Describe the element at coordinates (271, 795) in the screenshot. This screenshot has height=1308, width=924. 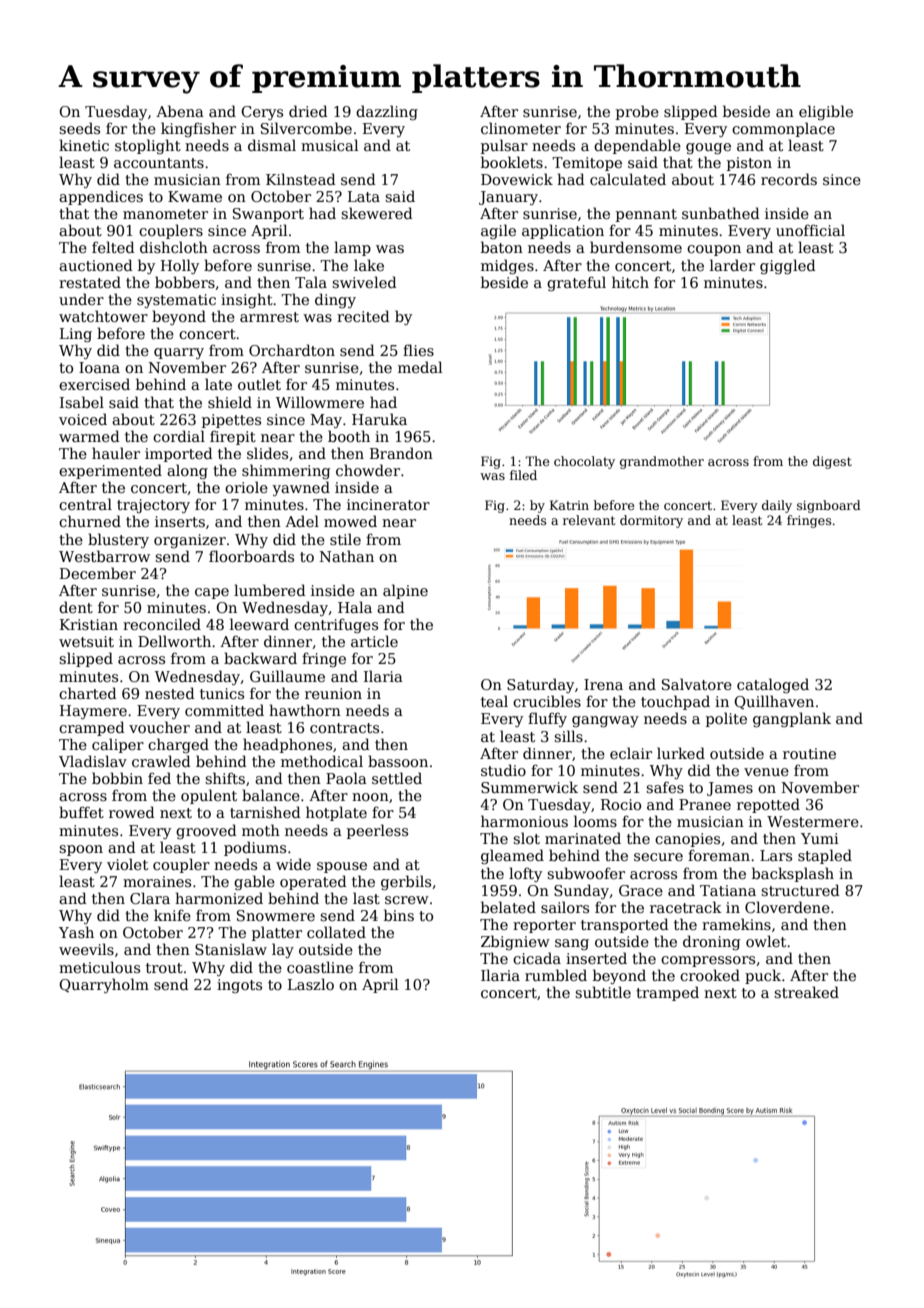
I see `balance` at that location.
